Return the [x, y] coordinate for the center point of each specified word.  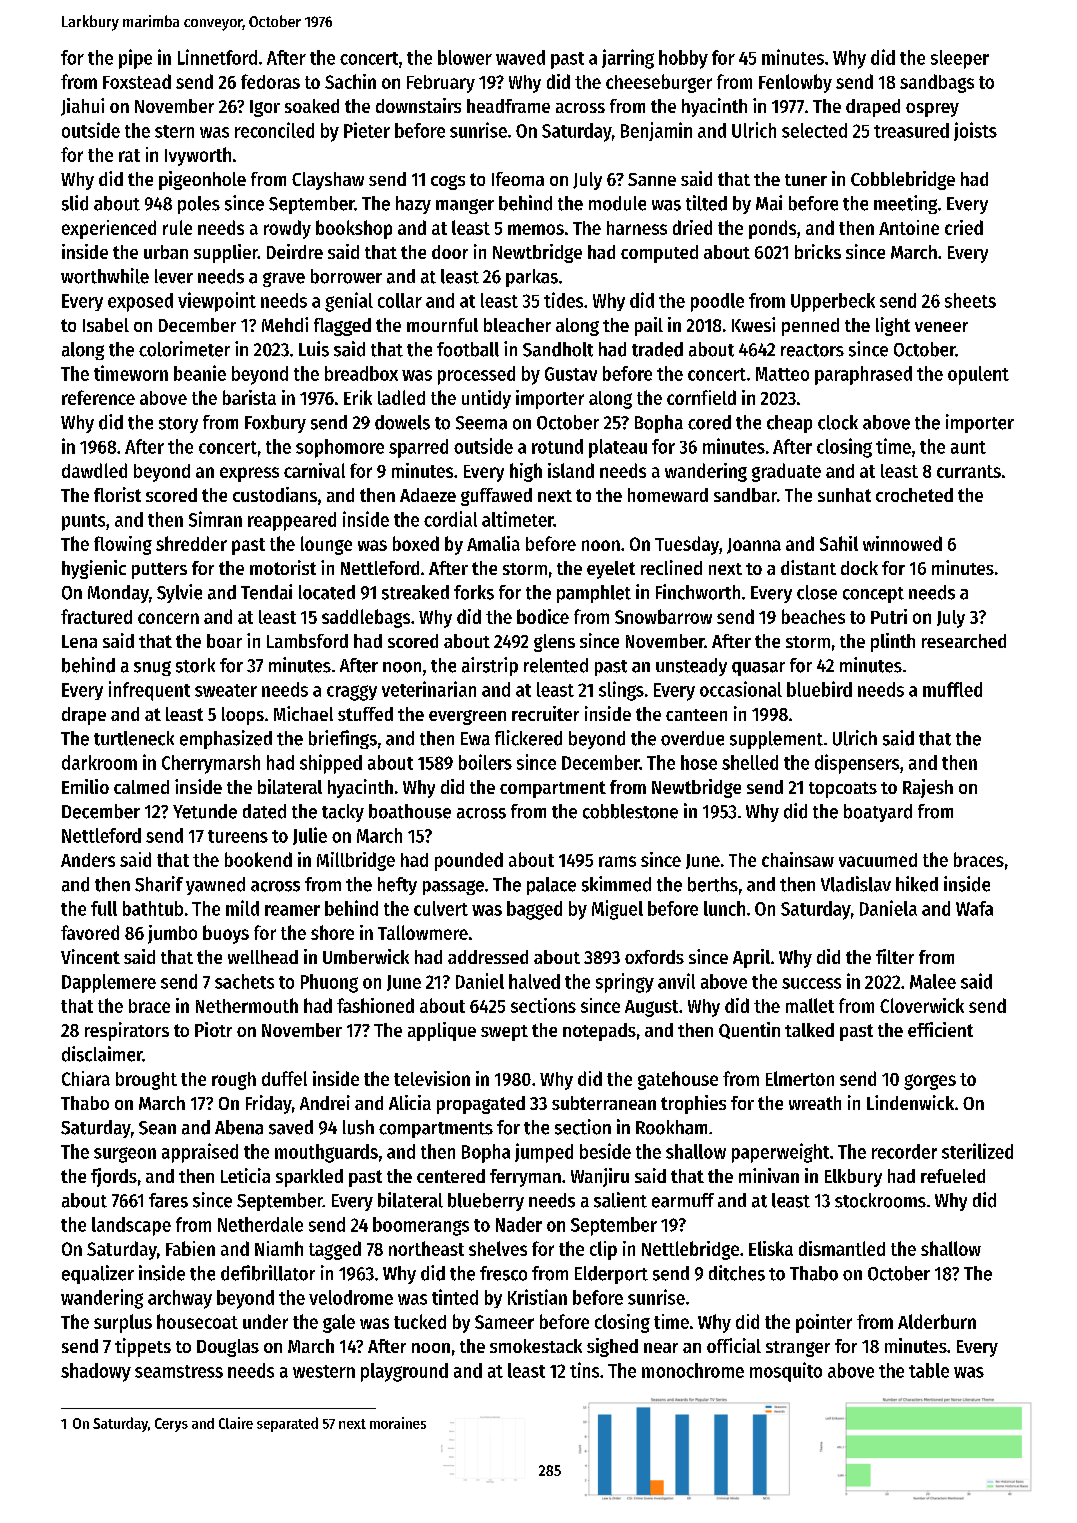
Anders [88, 860]
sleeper [960, 59]
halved [534, 981]
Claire [236, 1423]
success [811, 983]
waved [520, 57]
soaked [312, 106]
